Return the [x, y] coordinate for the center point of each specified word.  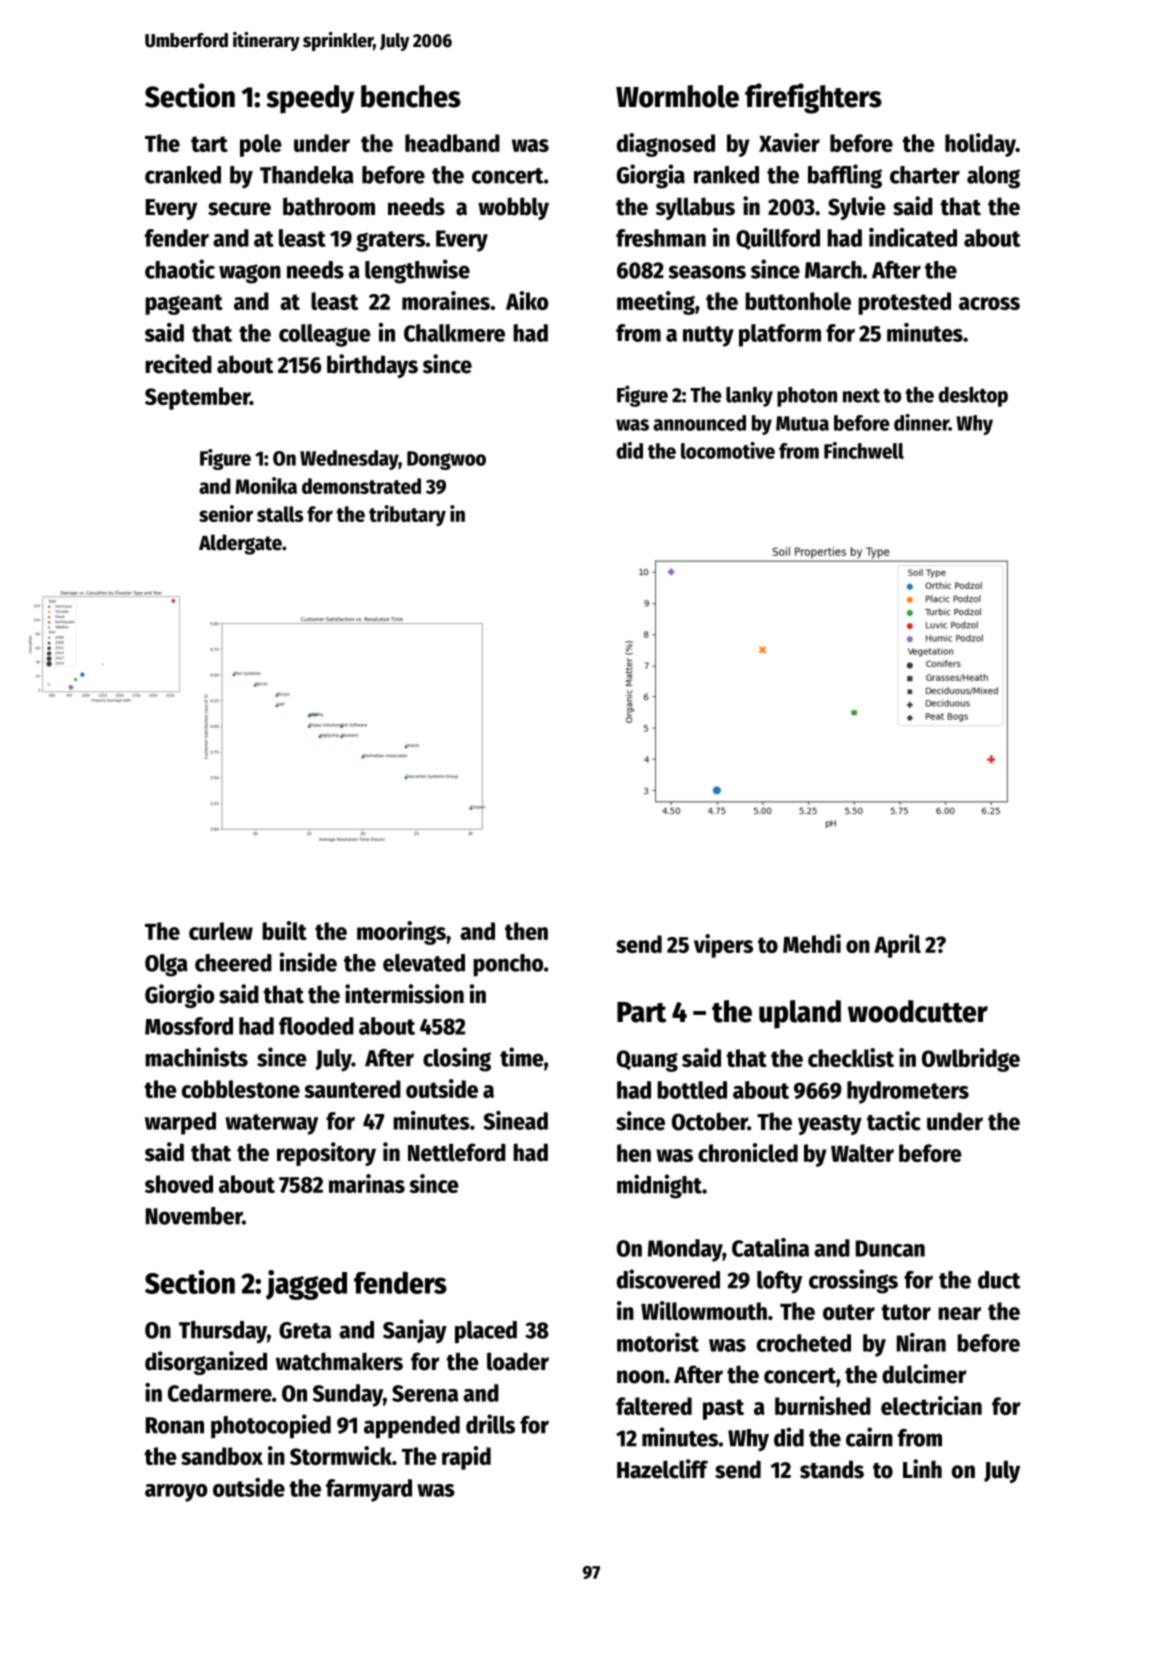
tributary [407, 516]
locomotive [728, 450]
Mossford [189, 1026]
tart [209, 144]
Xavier [789, 142]
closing [457, 1059]
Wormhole [677, 96]
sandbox [222, 1456]
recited [178, 364]
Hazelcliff [662, 1469]
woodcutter [918, 1011]
